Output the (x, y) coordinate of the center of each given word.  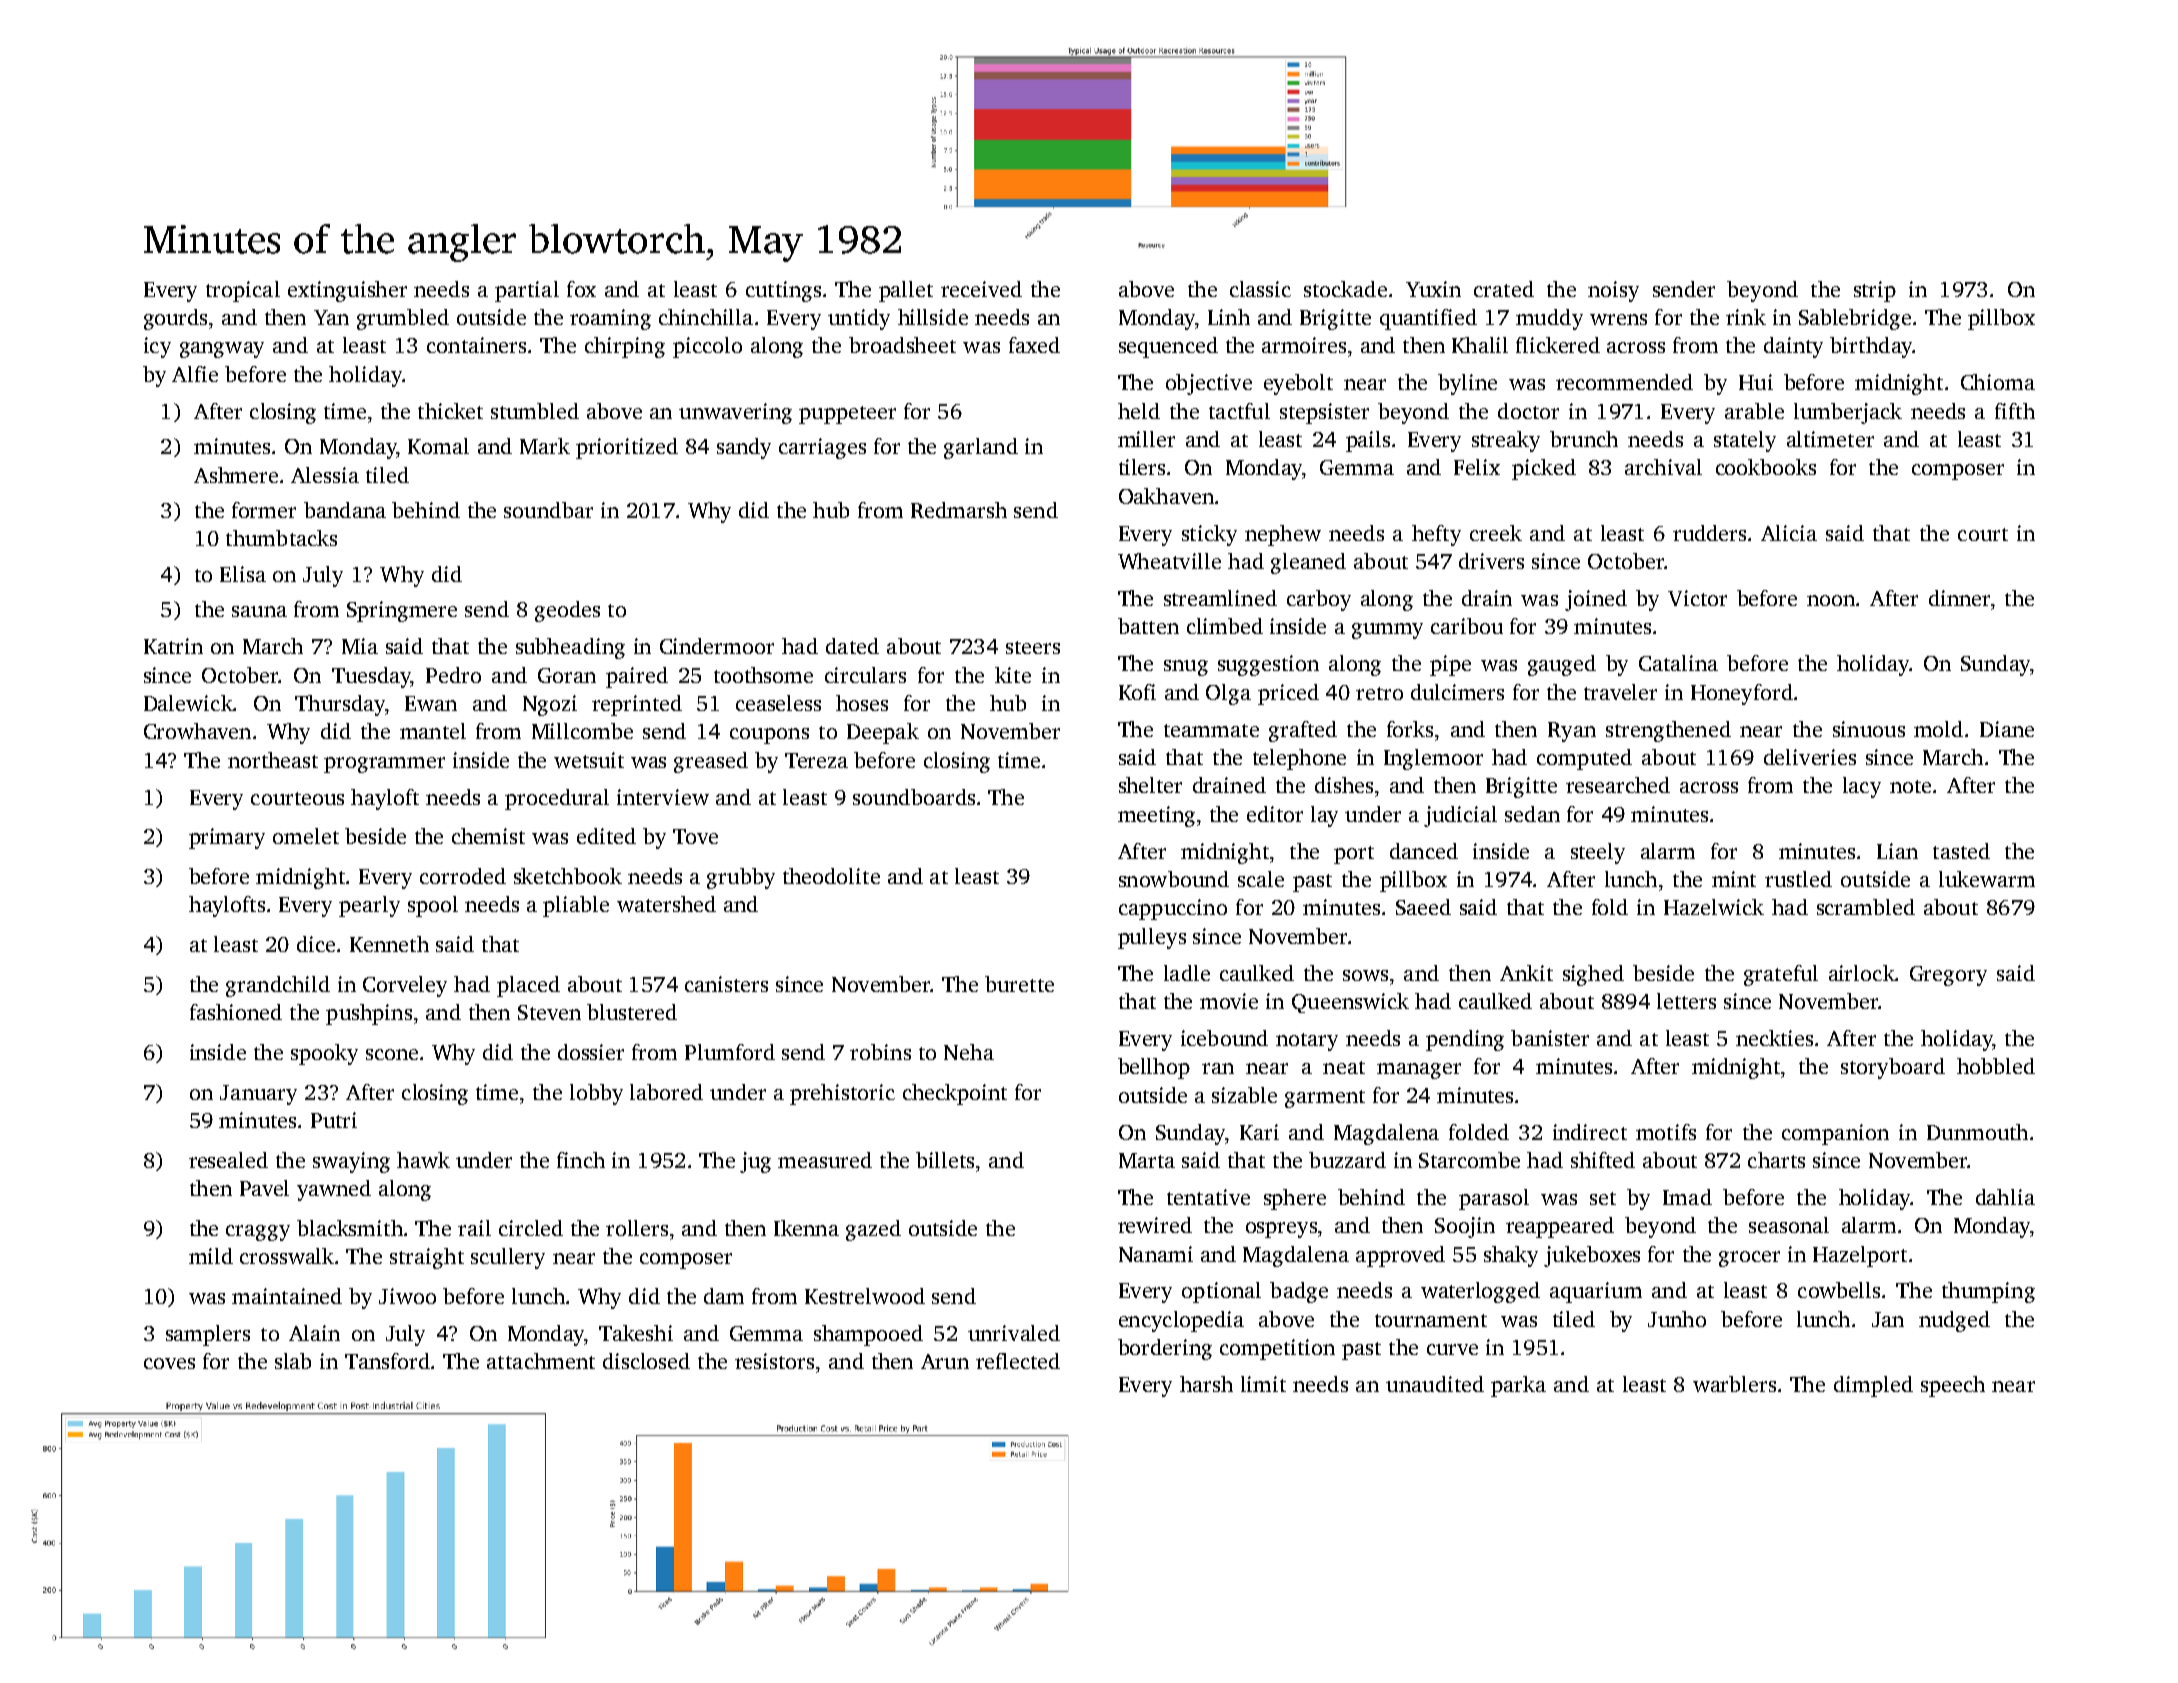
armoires (1304, 345)
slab (293, 1361)
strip (1875, 291)
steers (1033, 647)
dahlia (2005, 1197)
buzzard (1347, 1160)
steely (1598, 853)
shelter (1150, 785)
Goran (567, 675)
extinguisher (347, 291)
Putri (334, 1120)
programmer (384, 765)
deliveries (1810, 757)
